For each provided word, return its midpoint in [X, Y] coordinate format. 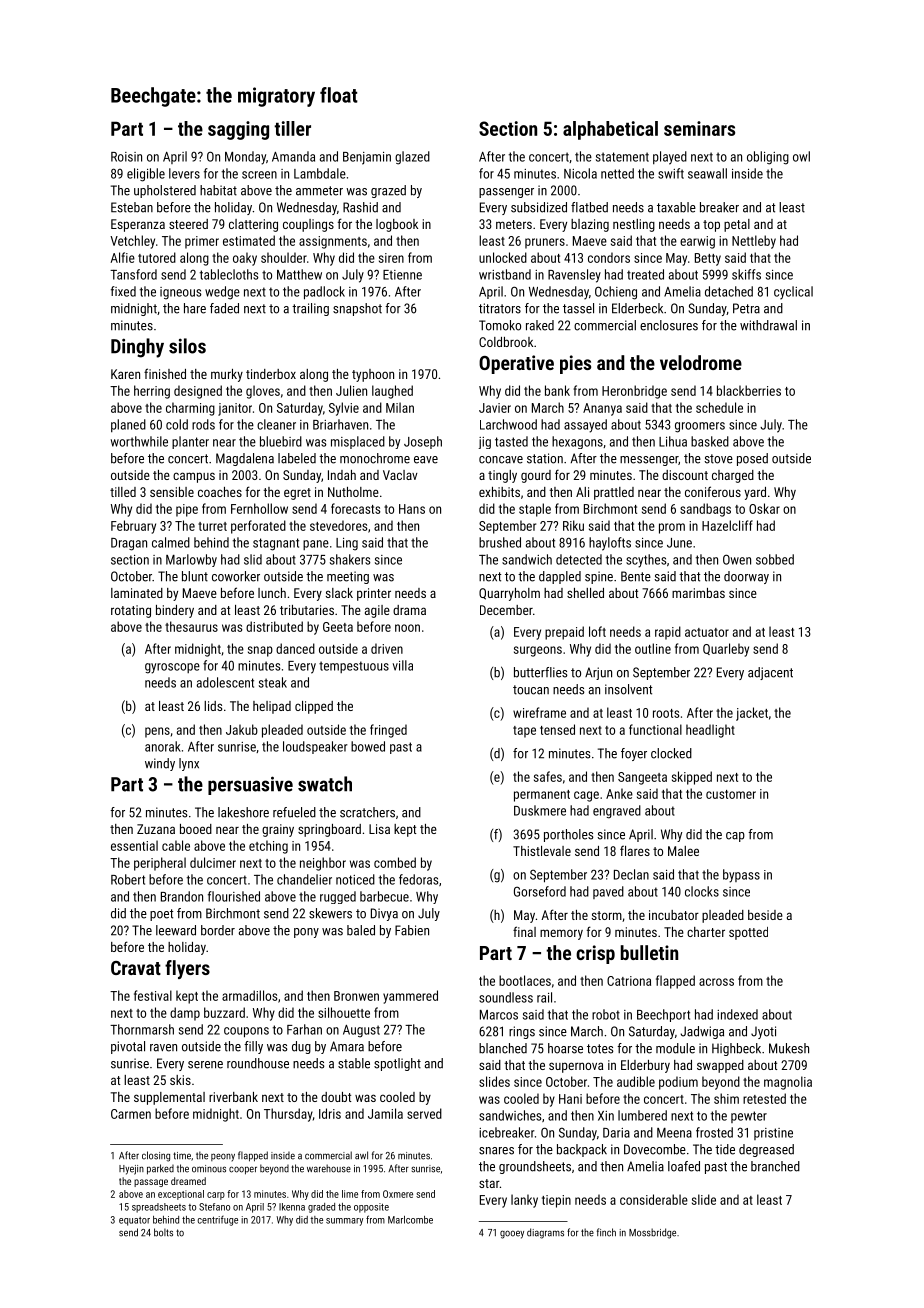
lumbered [642, 1115]
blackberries [749, 390]
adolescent [225, 682]
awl [361, 1155]
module [675, 1048]
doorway [746, 577]
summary [344, 1222]
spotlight [397, 1064]
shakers [350, 559]
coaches [220, 492]
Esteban [132, 207]
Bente [636, 576]
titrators [500, 308]
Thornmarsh [142, 1029]
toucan [531, 690]
